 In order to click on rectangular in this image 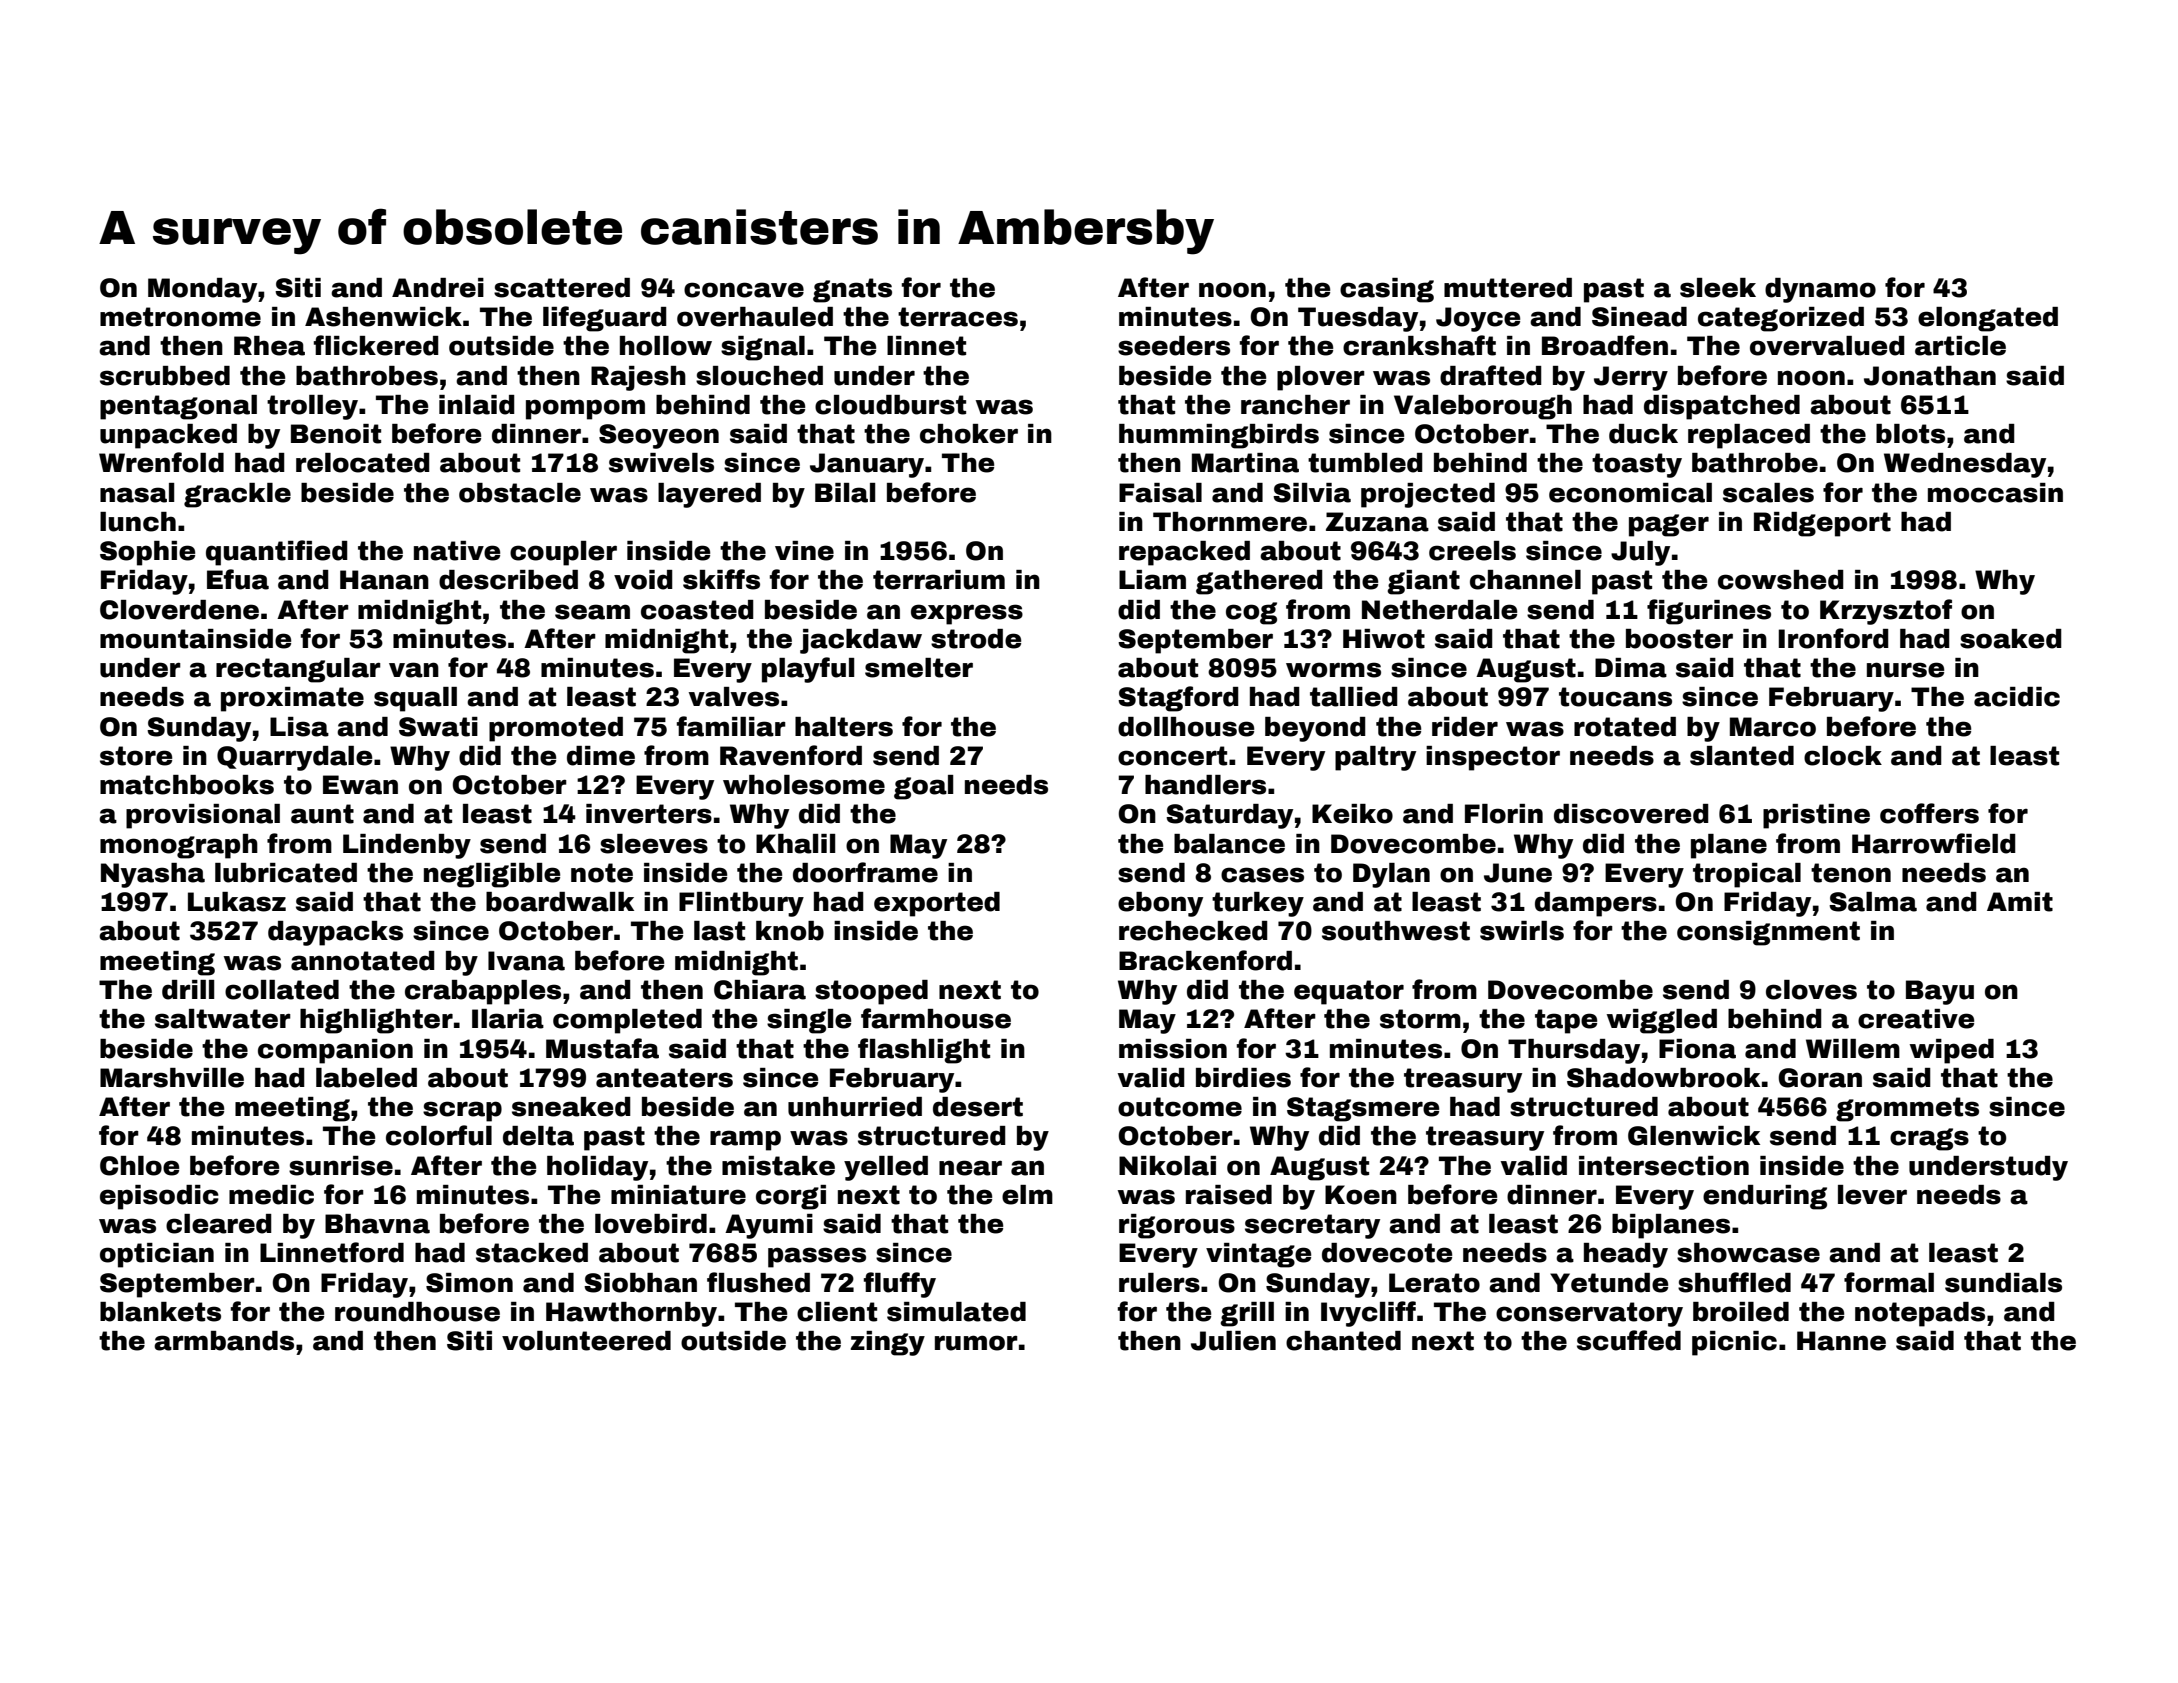, I will do `click(298, 670)`.
